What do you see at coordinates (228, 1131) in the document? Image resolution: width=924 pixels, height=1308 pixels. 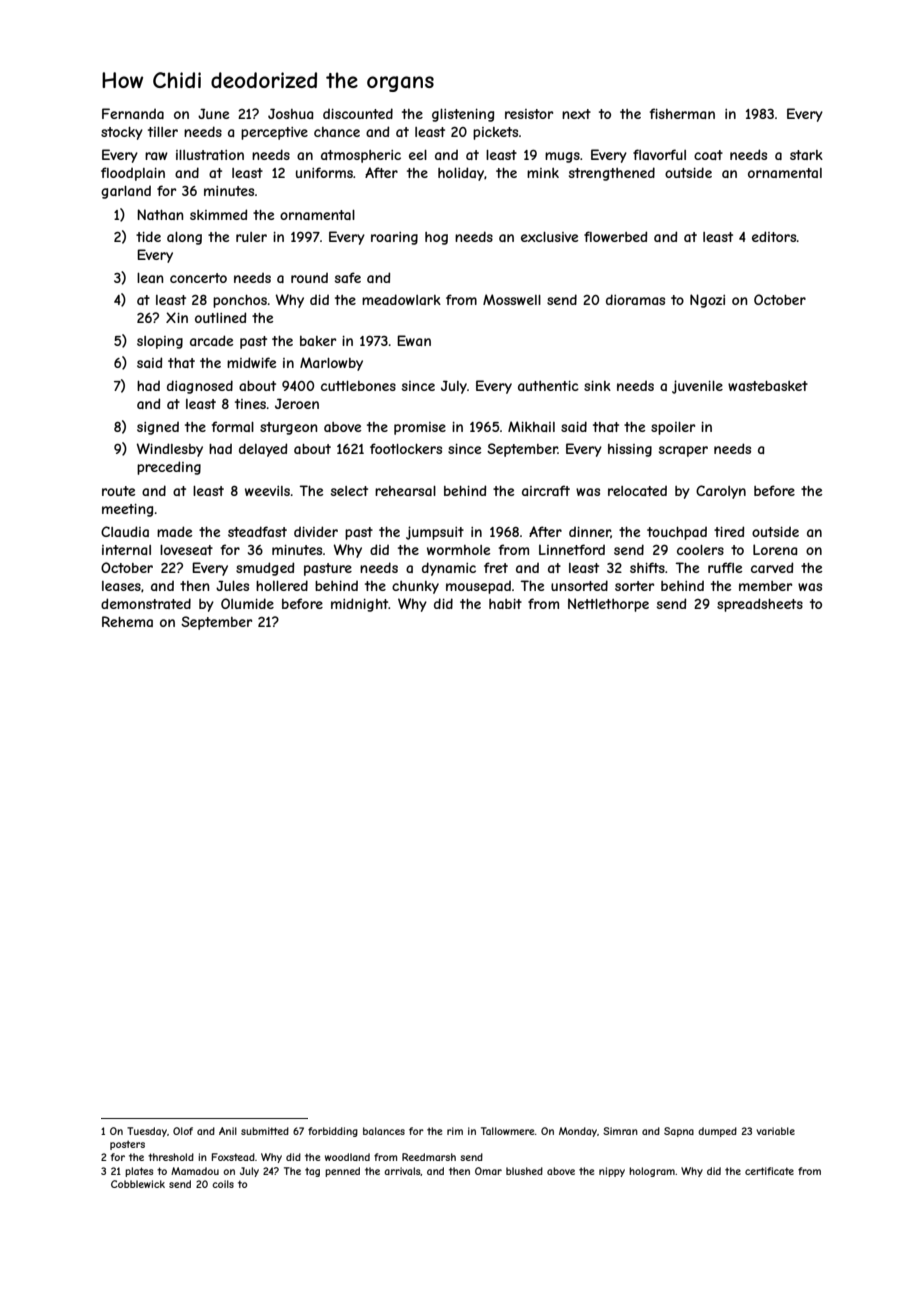 I see `Anil` at bounding box center [228, 1131].
